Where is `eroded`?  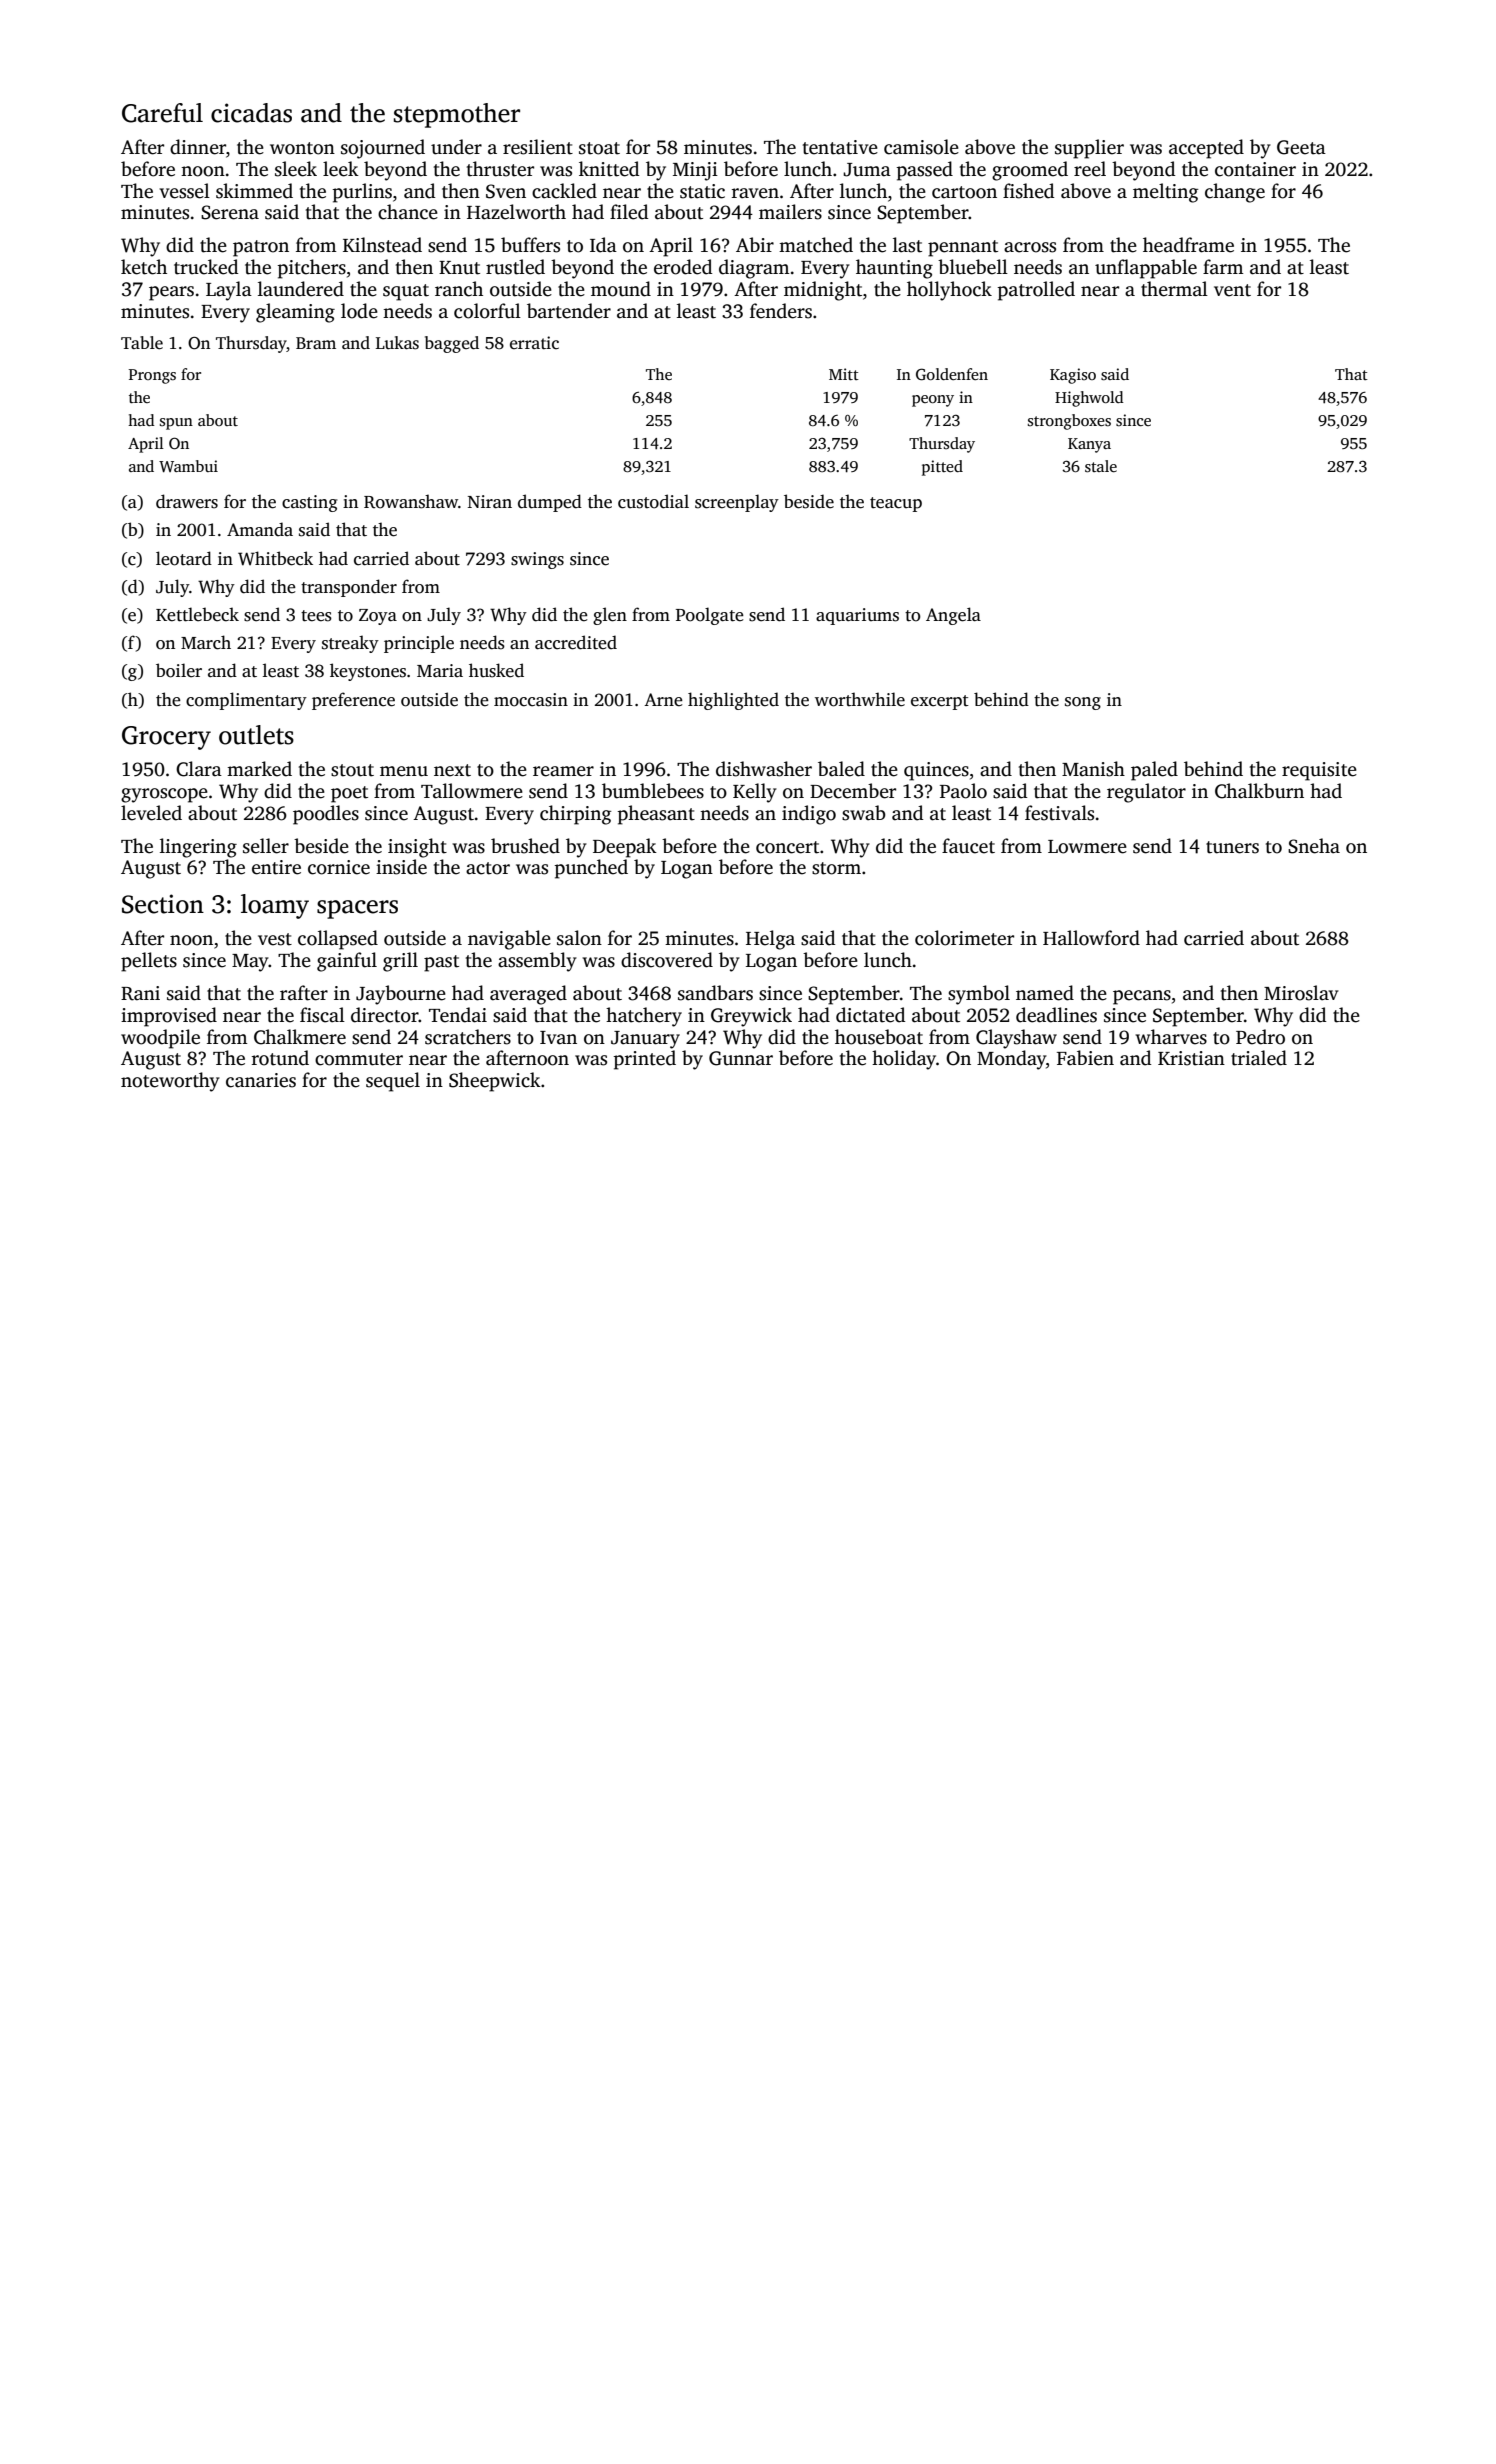
eroded is located at coordinates (683, 267).
